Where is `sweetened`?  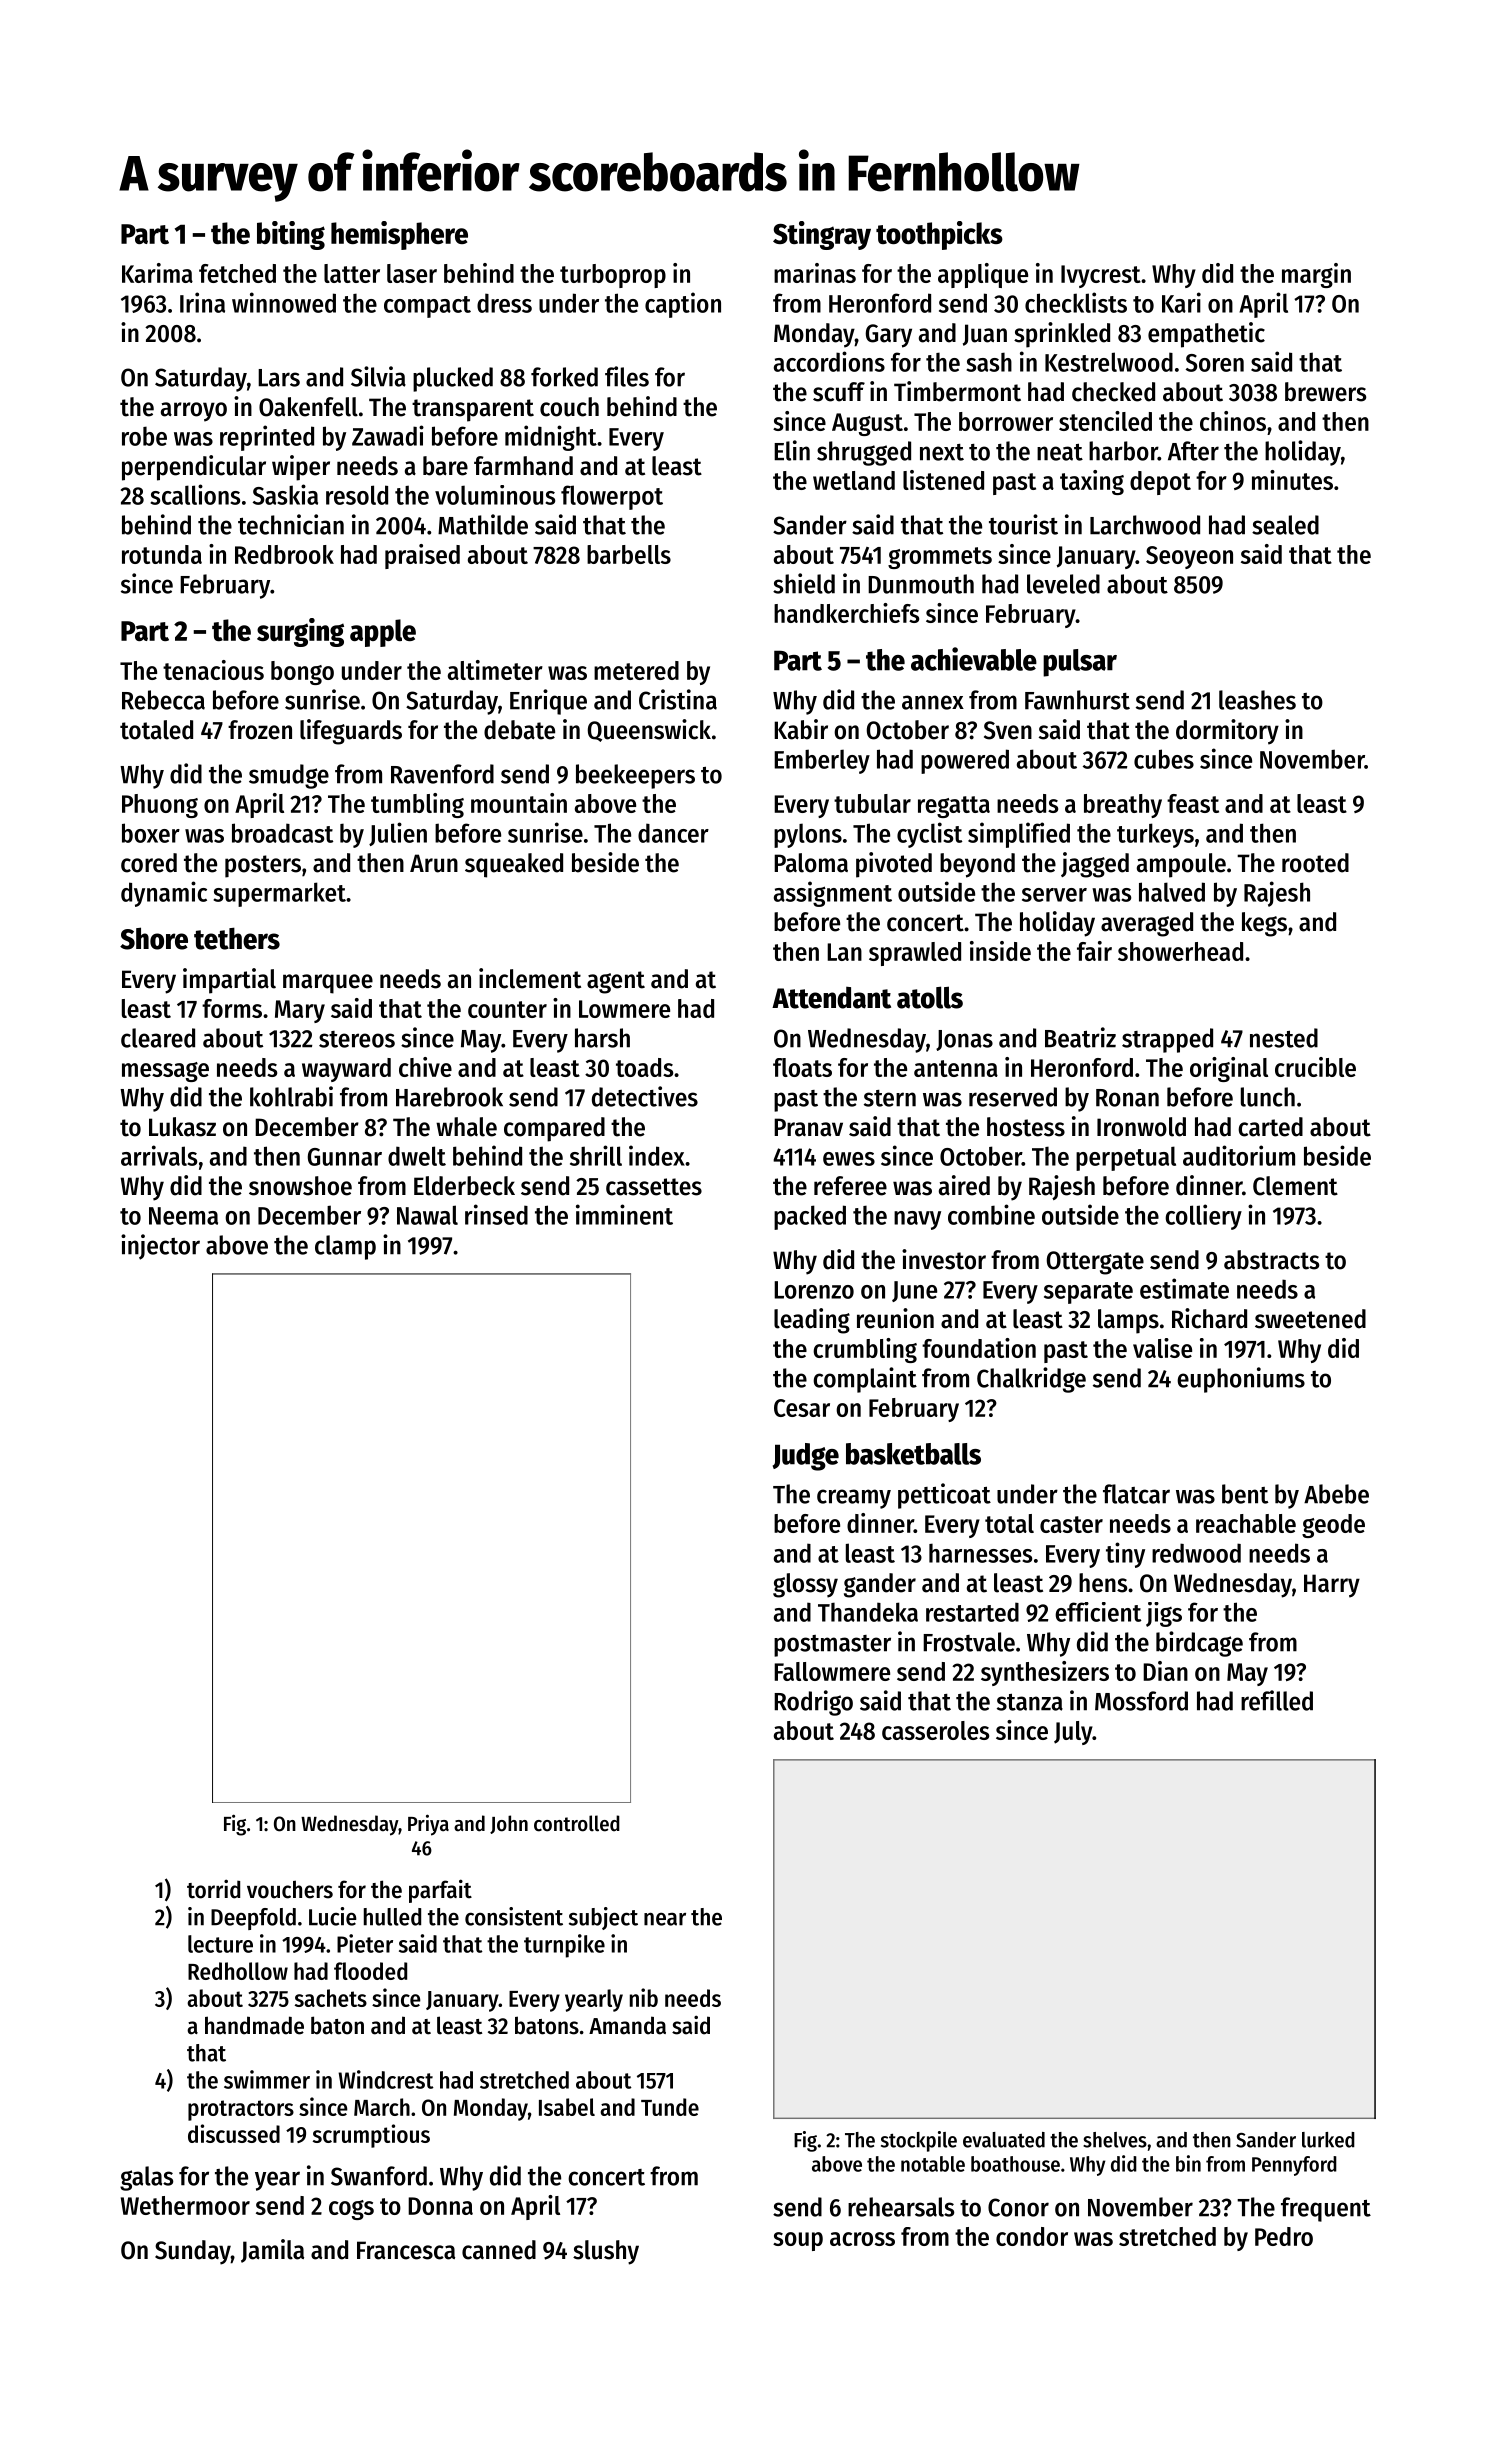
sweetened is located at coordinates (1310, 1319).
